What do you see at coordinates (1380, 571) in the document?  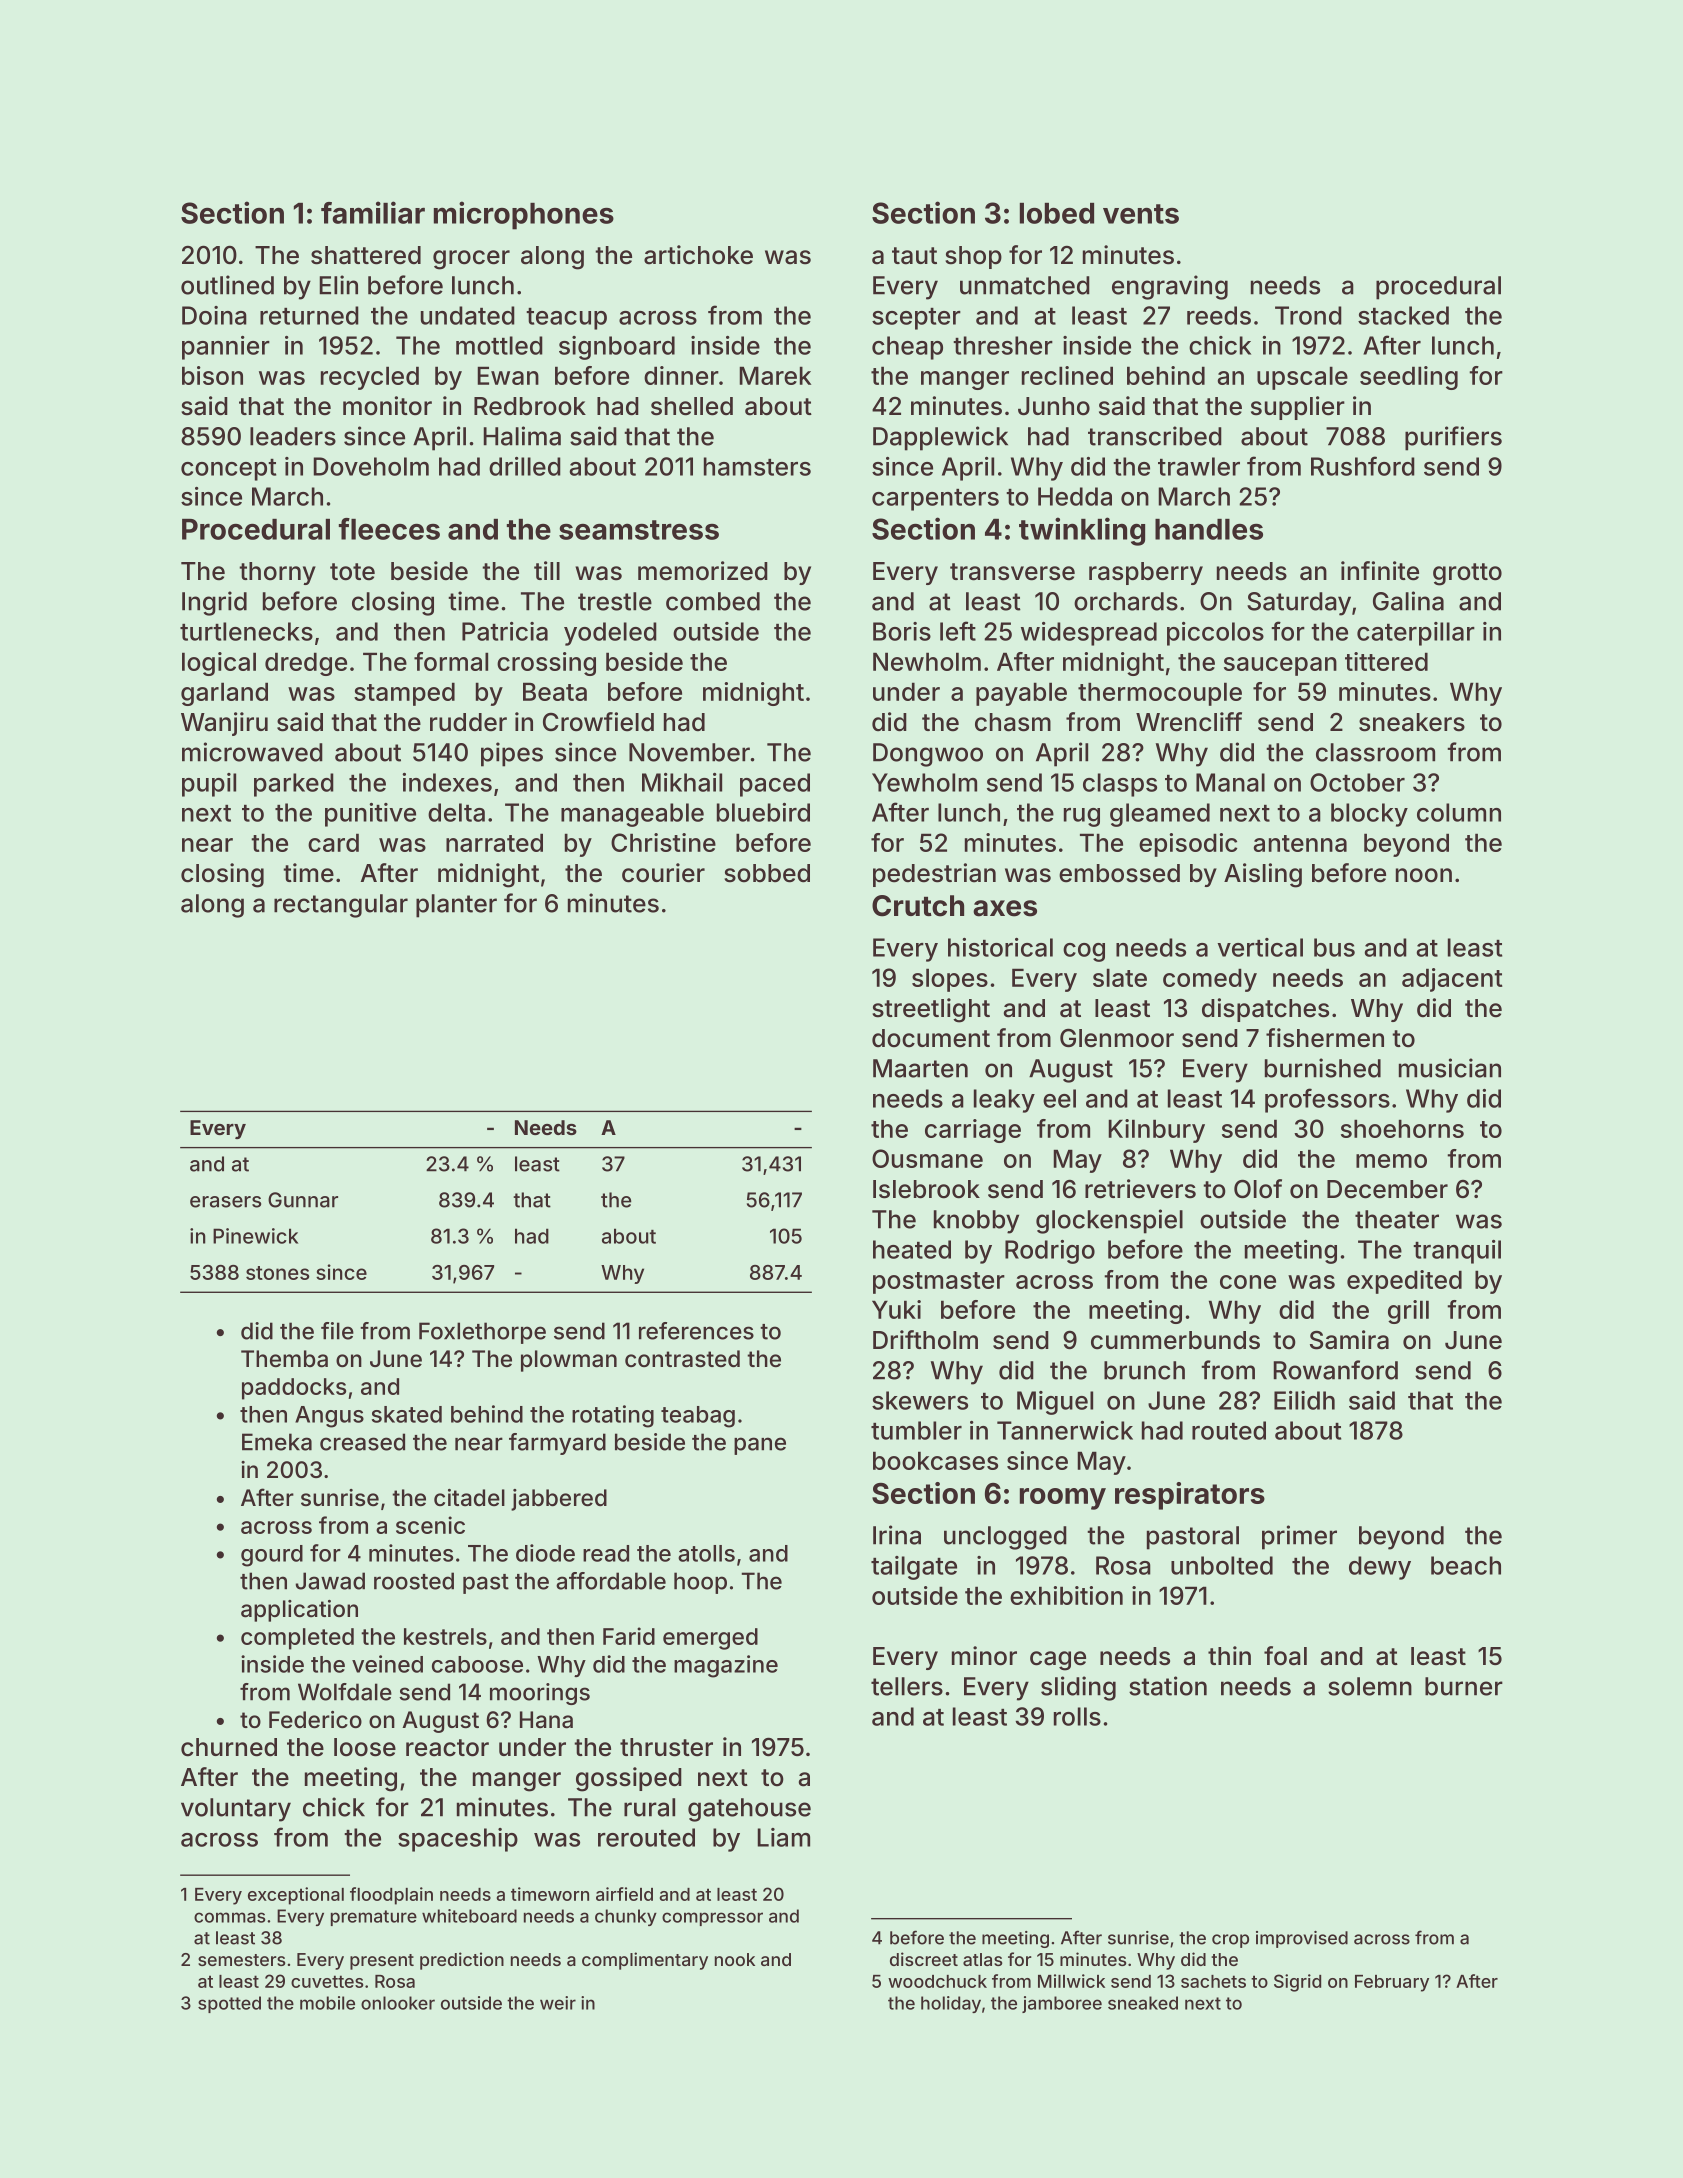 I see `infinite` at bounding box center [1380, 571].
